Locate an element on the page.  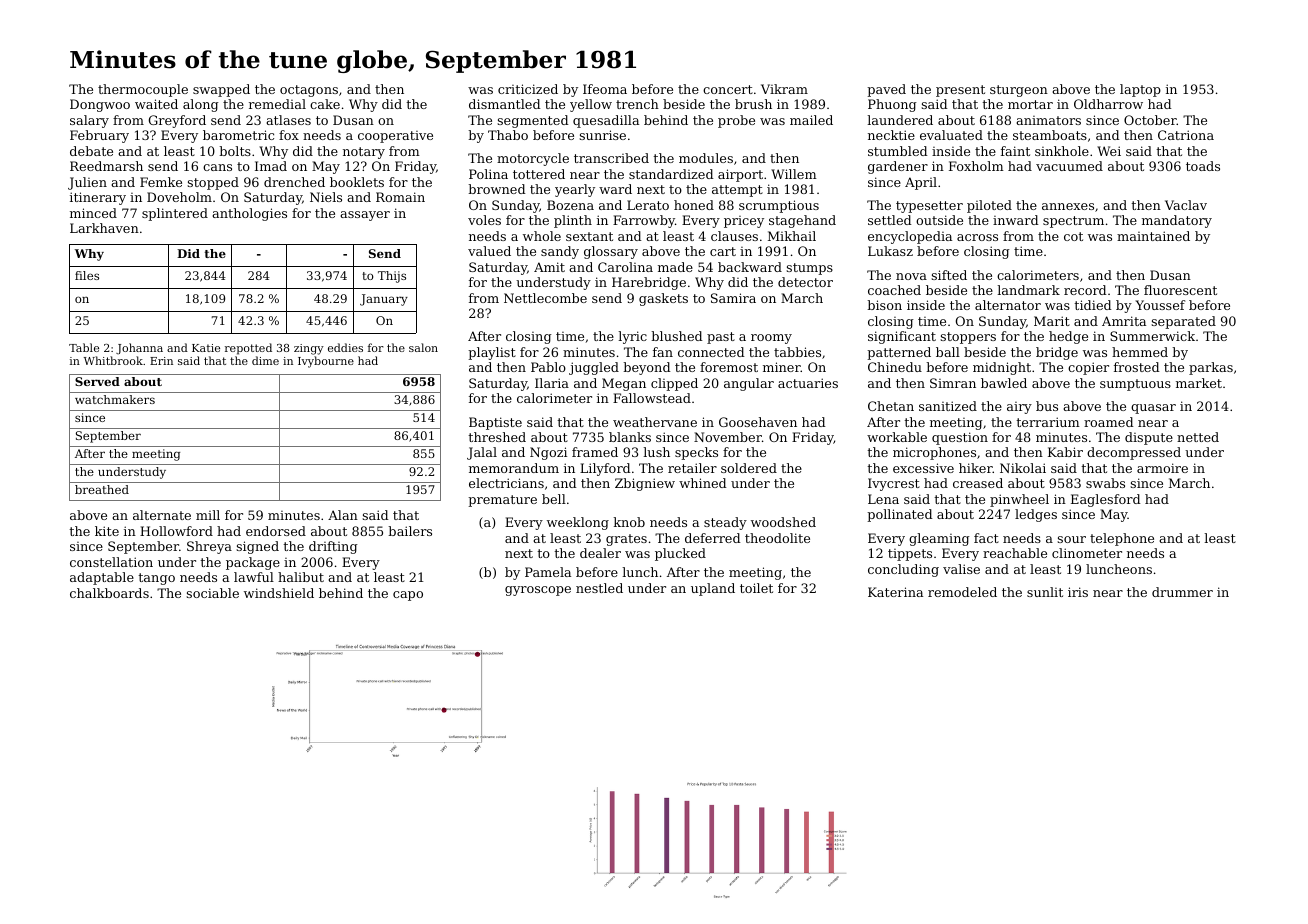
chalkboards is located at coordinates (109, 593).
